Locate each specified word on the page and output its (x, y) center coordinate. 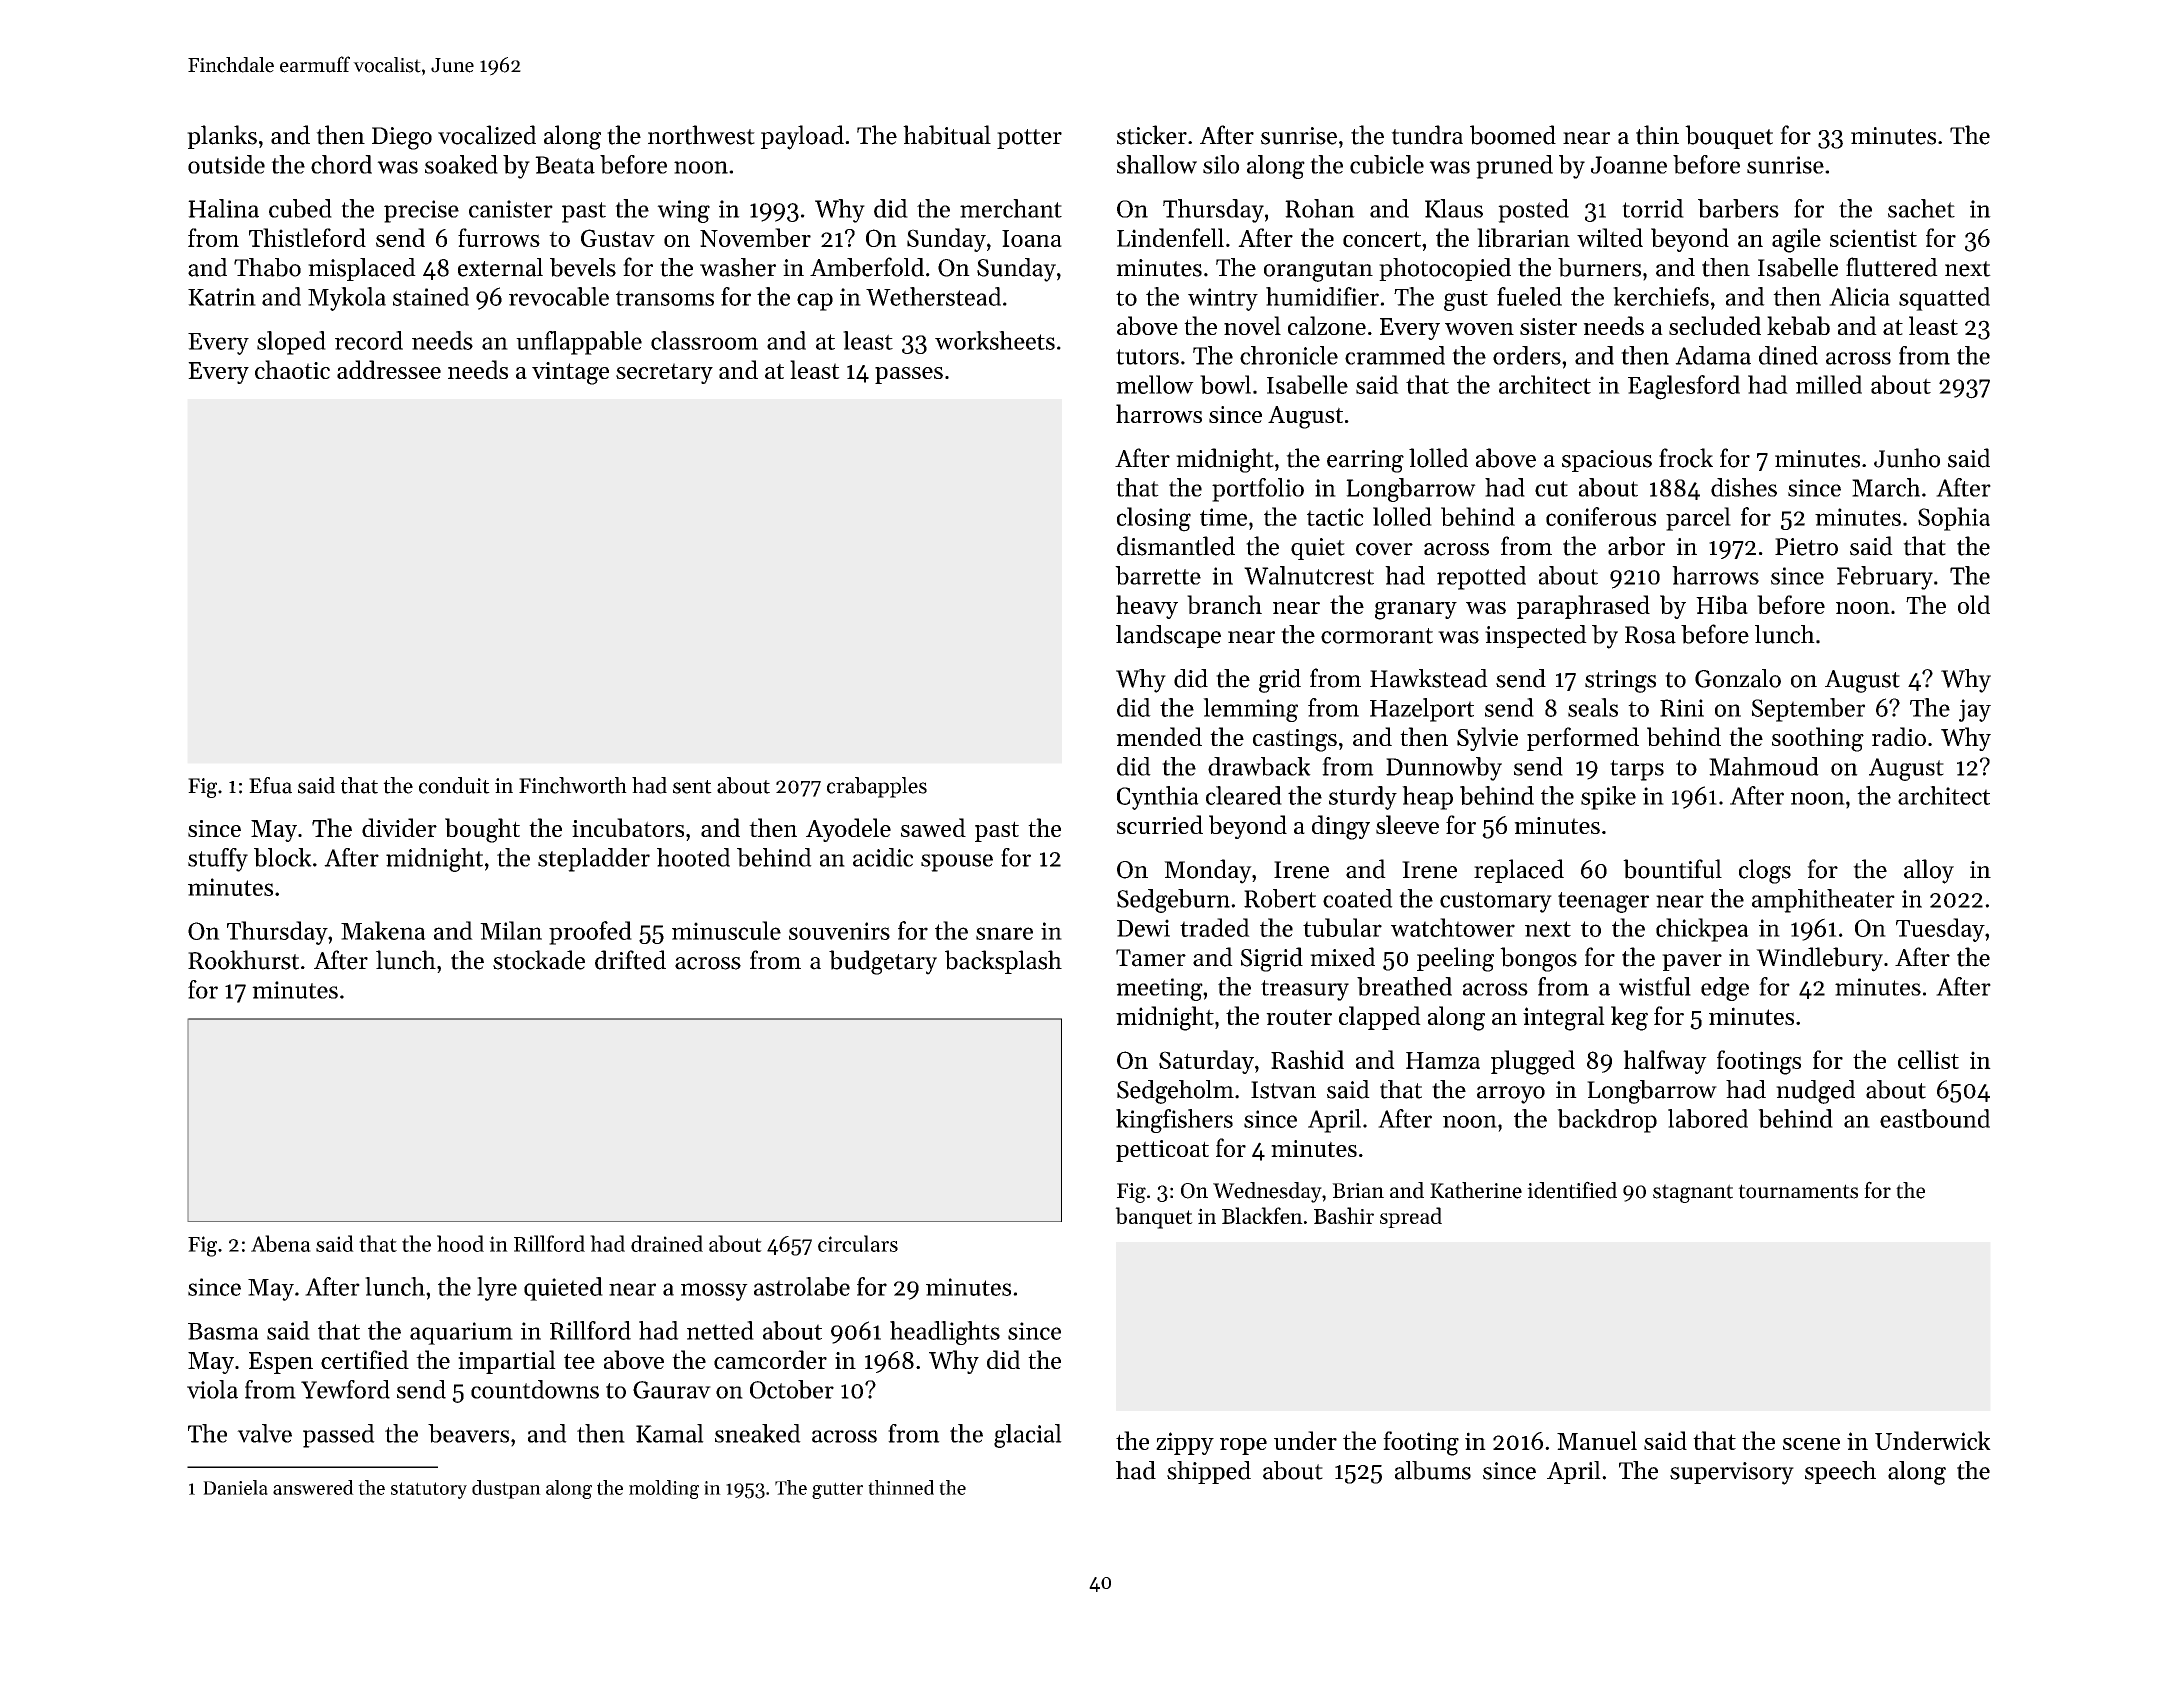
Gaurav (672, 1390)
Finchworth (573, 785)
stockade (539, 960)
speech (1840, 1472)
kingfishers (1174, 1121)
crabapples (877, 787)
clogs (1765, 871)
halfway (1665, 1062)
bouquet (1729, 137)
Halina (223, 208)
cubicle (1387, 164)
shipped (1209, 1472)
